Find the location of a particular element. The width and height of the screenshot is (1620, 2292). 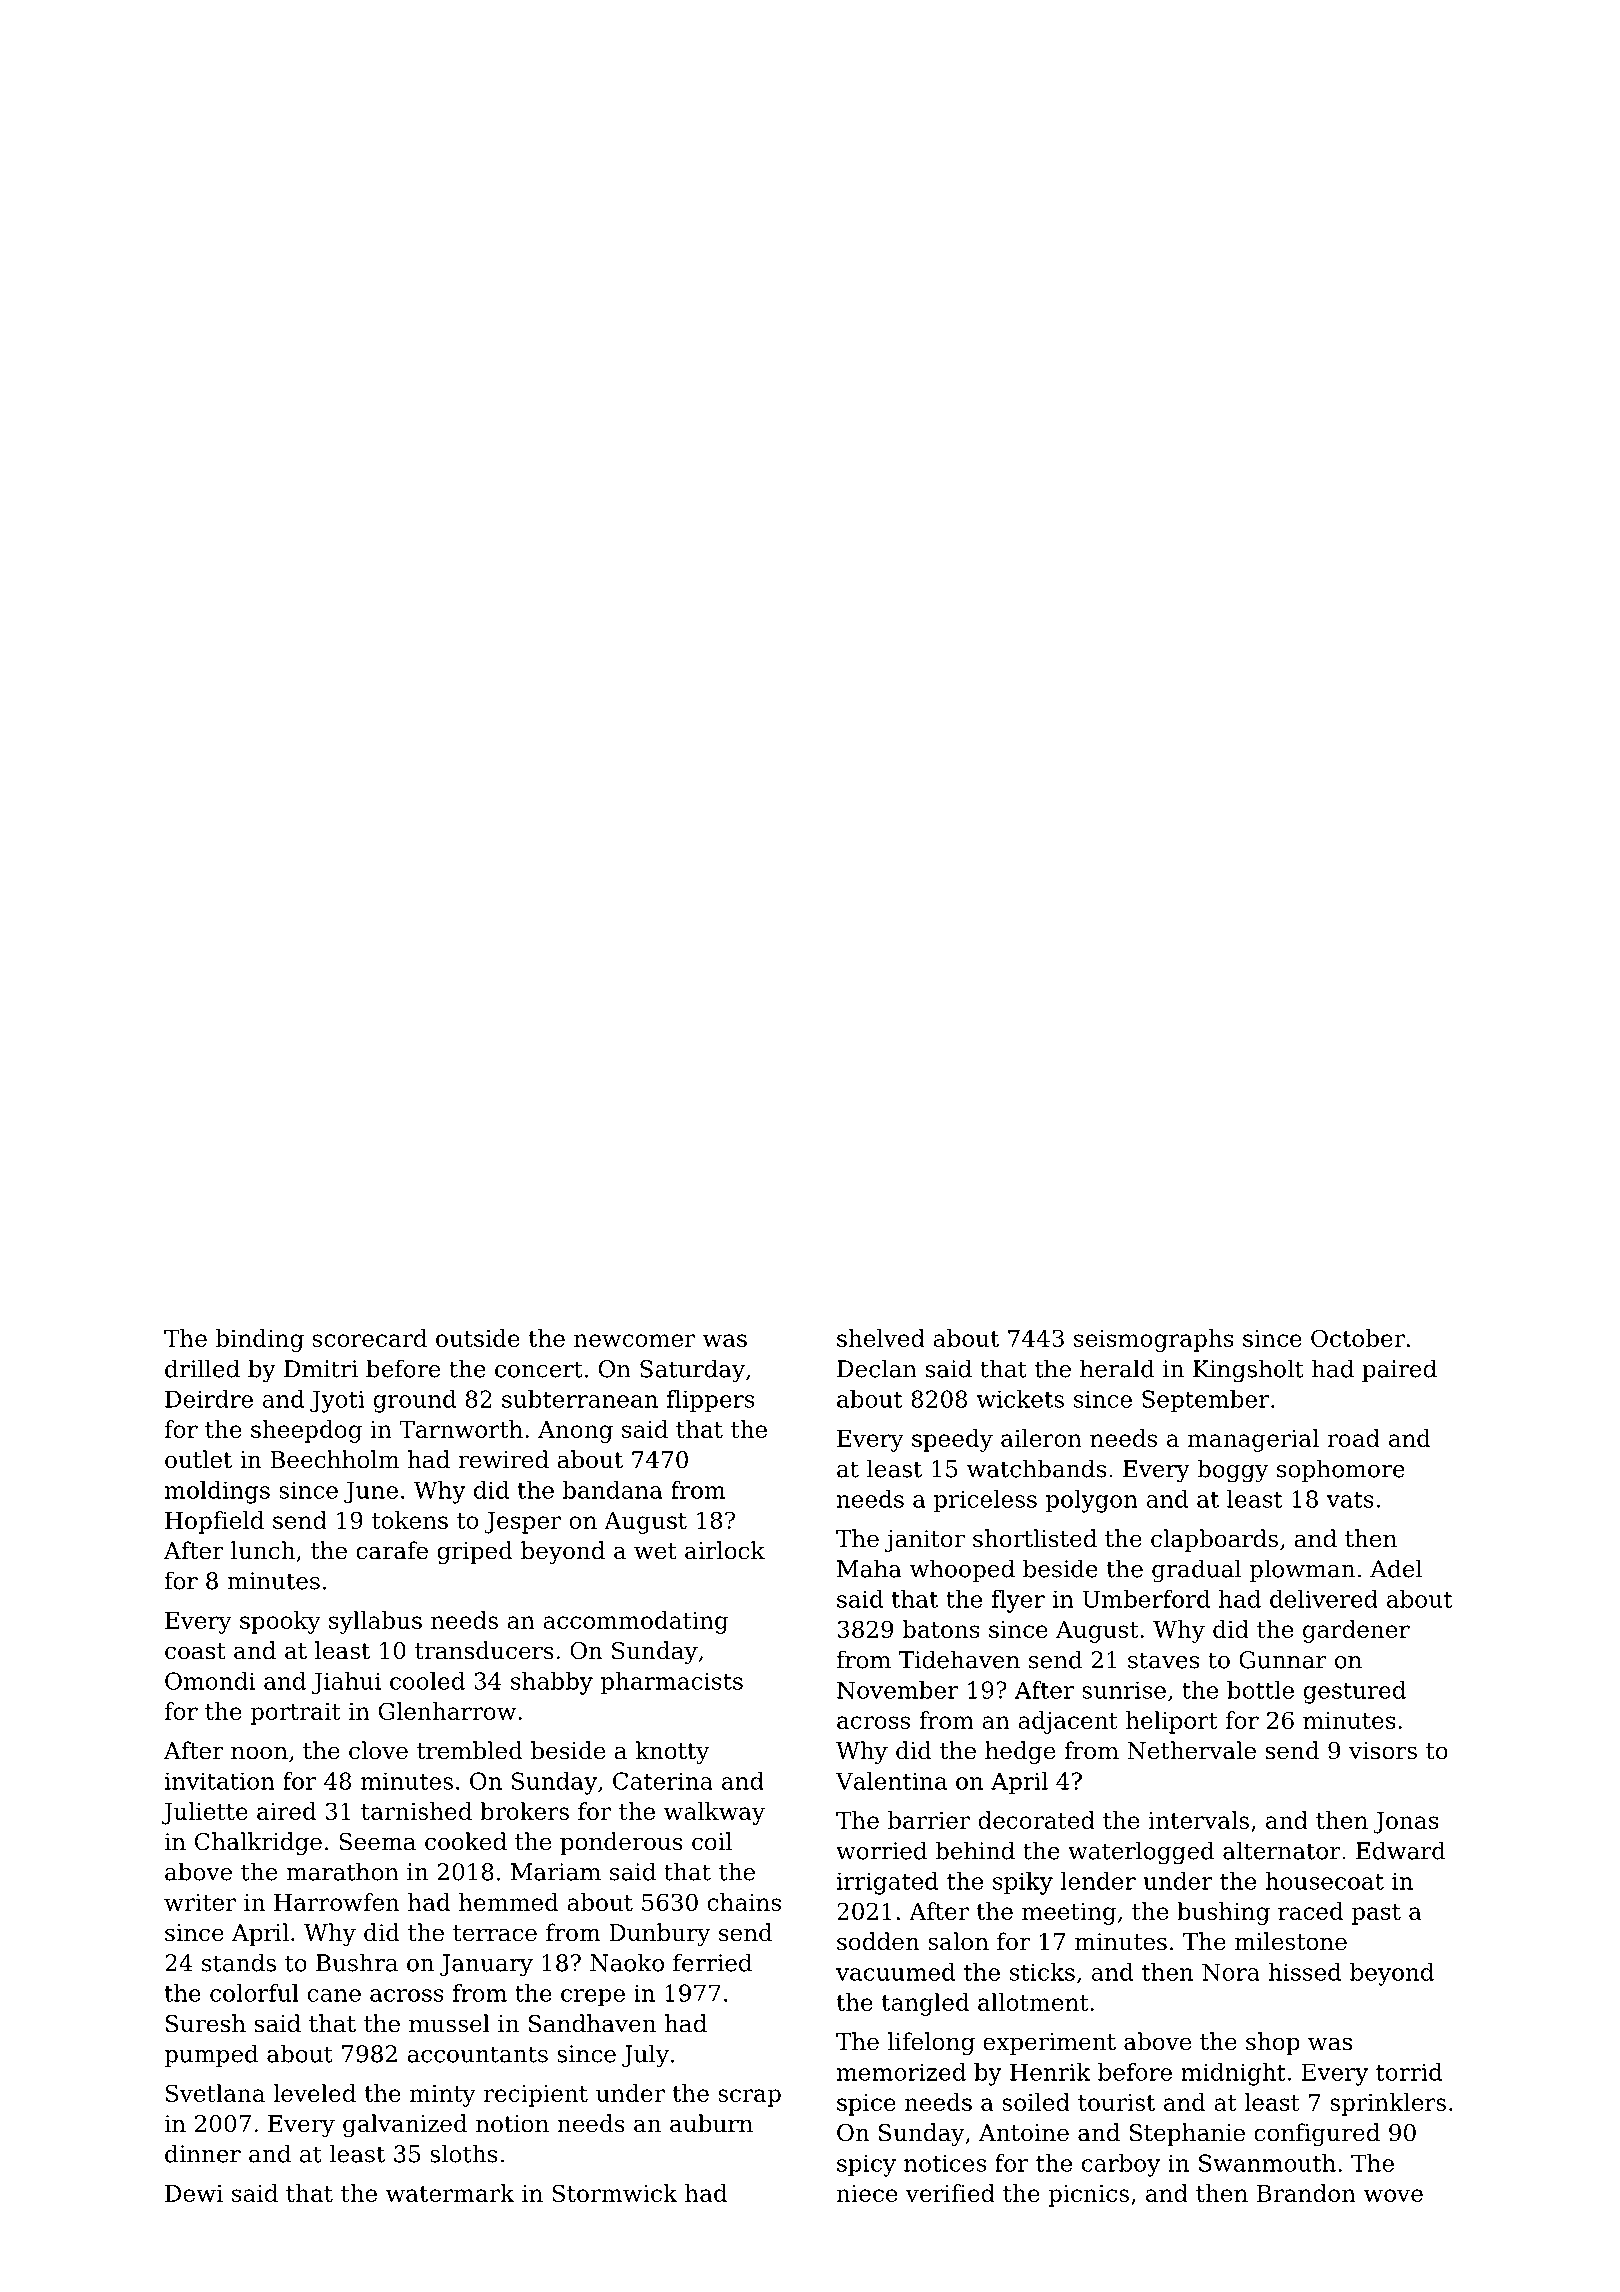

Jonas is located at coordinates (1406, 1823).
